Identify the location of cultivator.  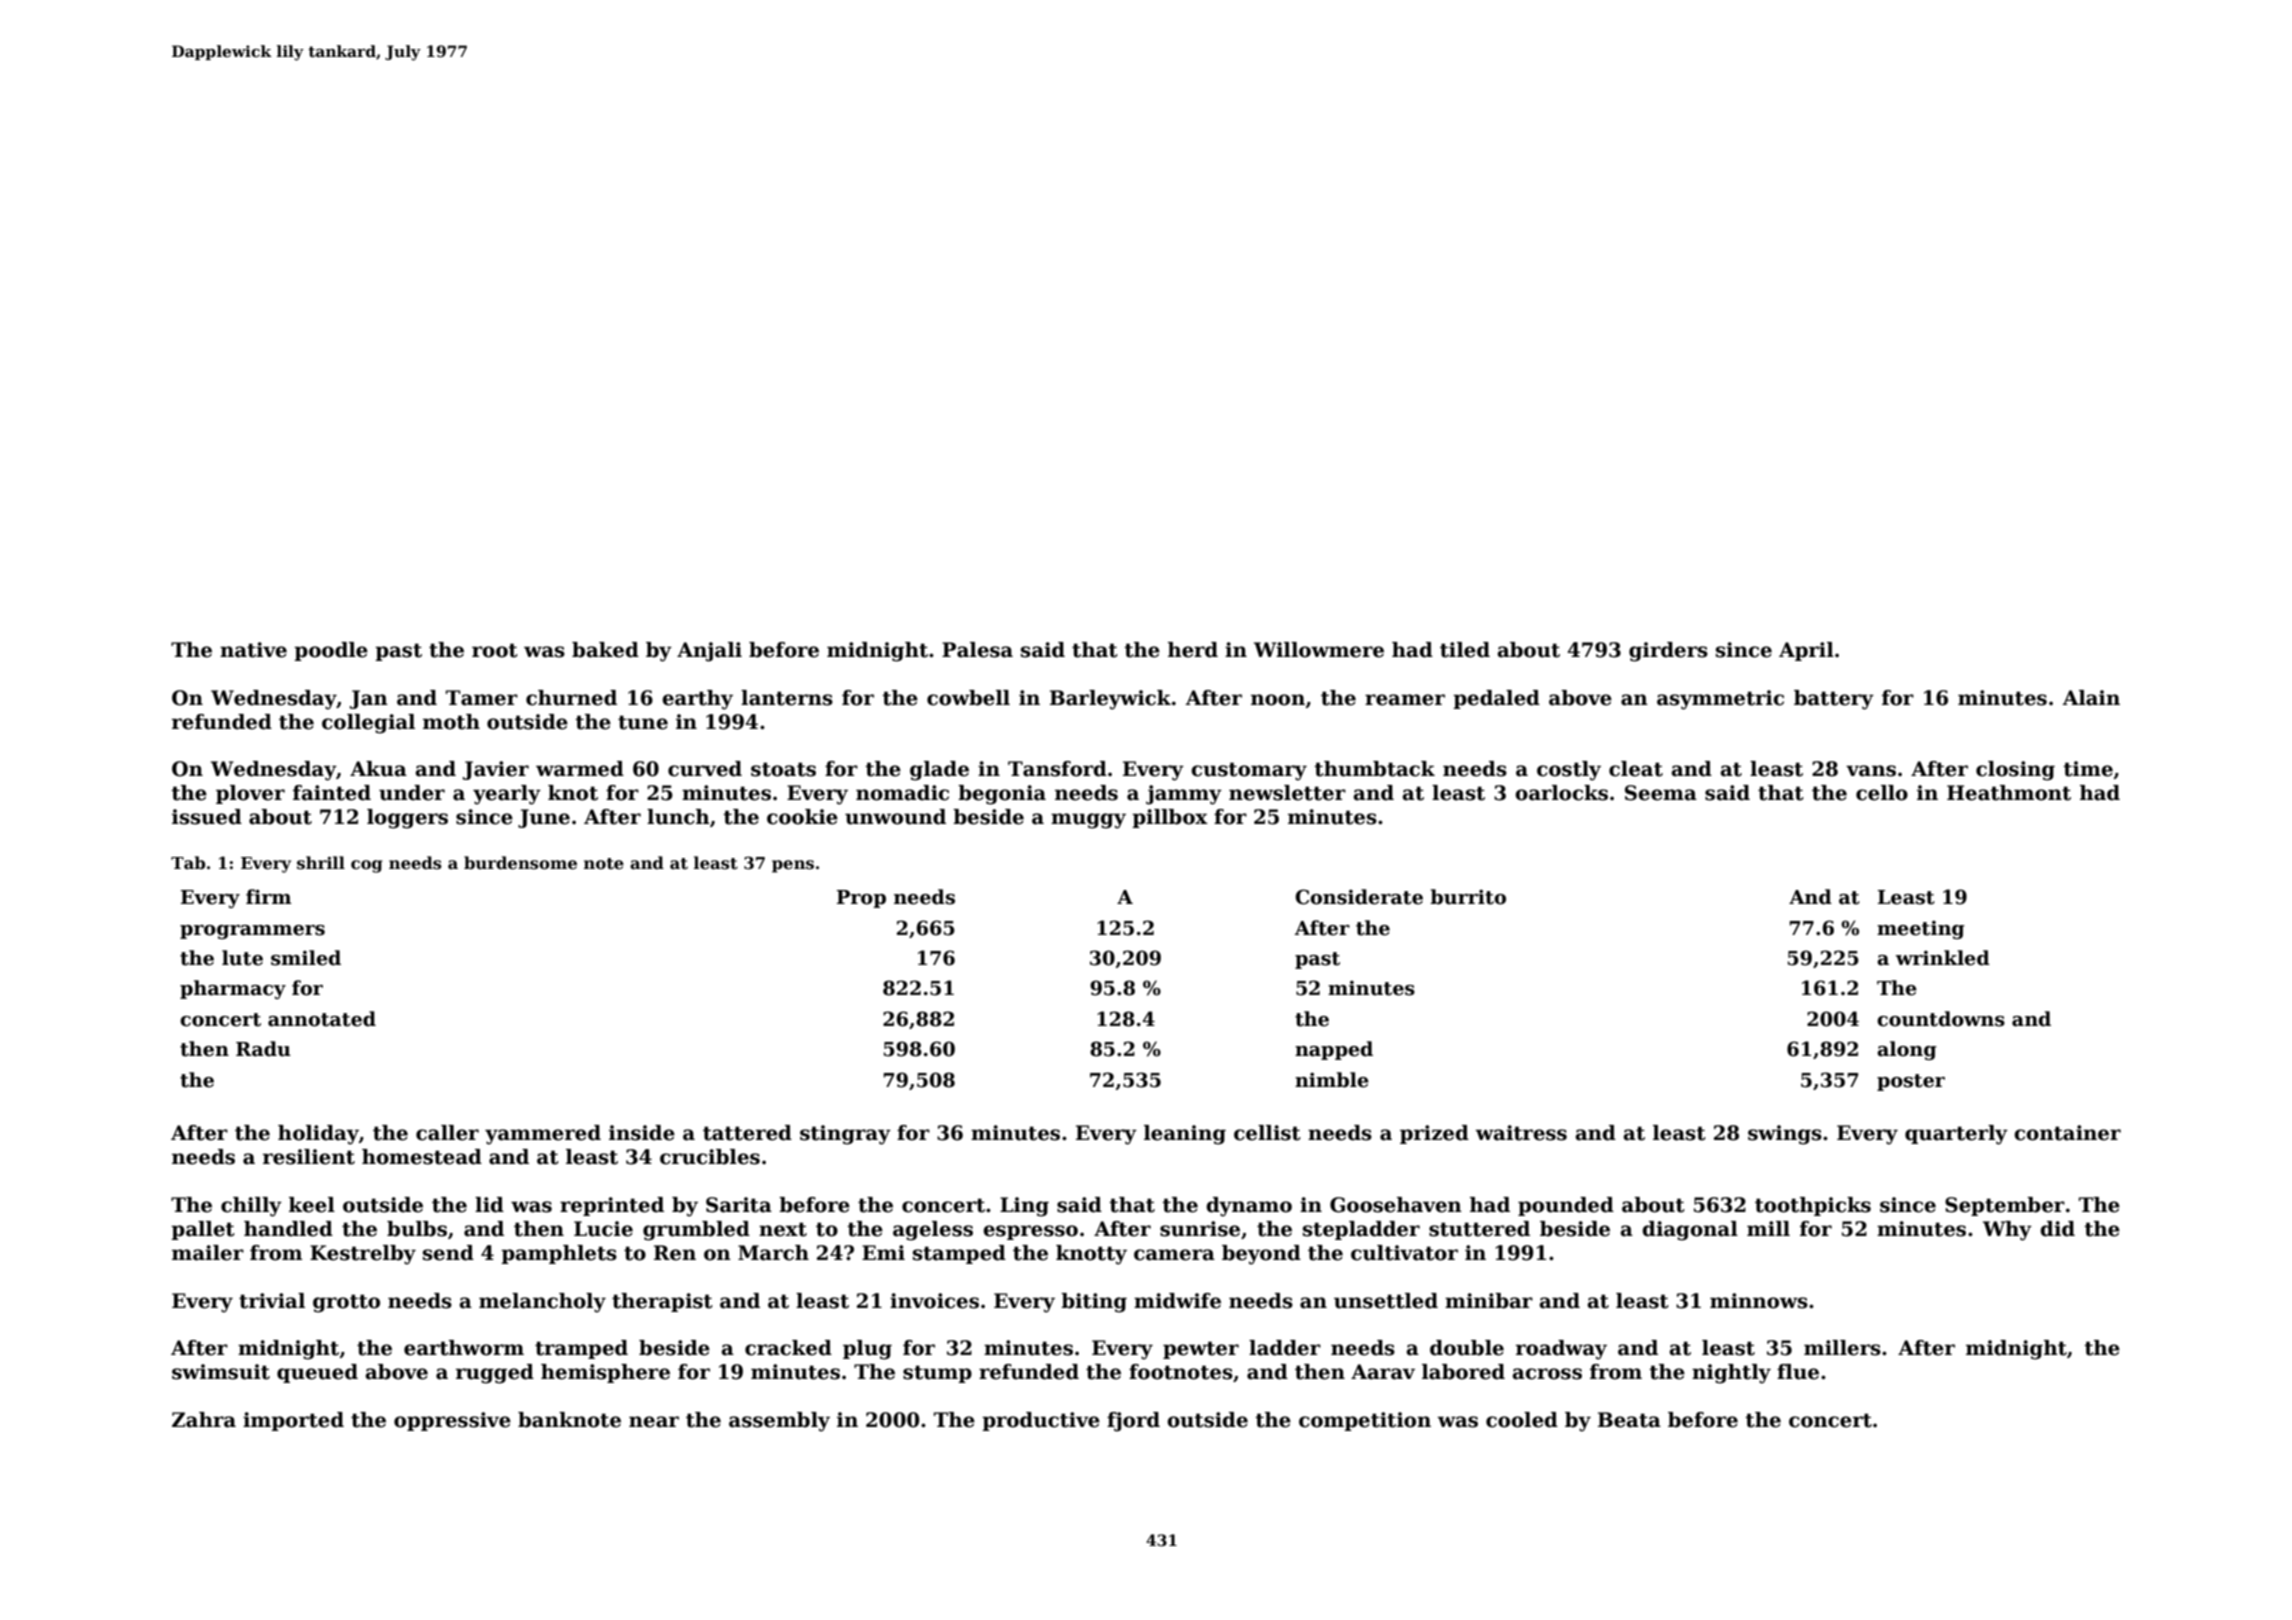
(1404, 1253).
